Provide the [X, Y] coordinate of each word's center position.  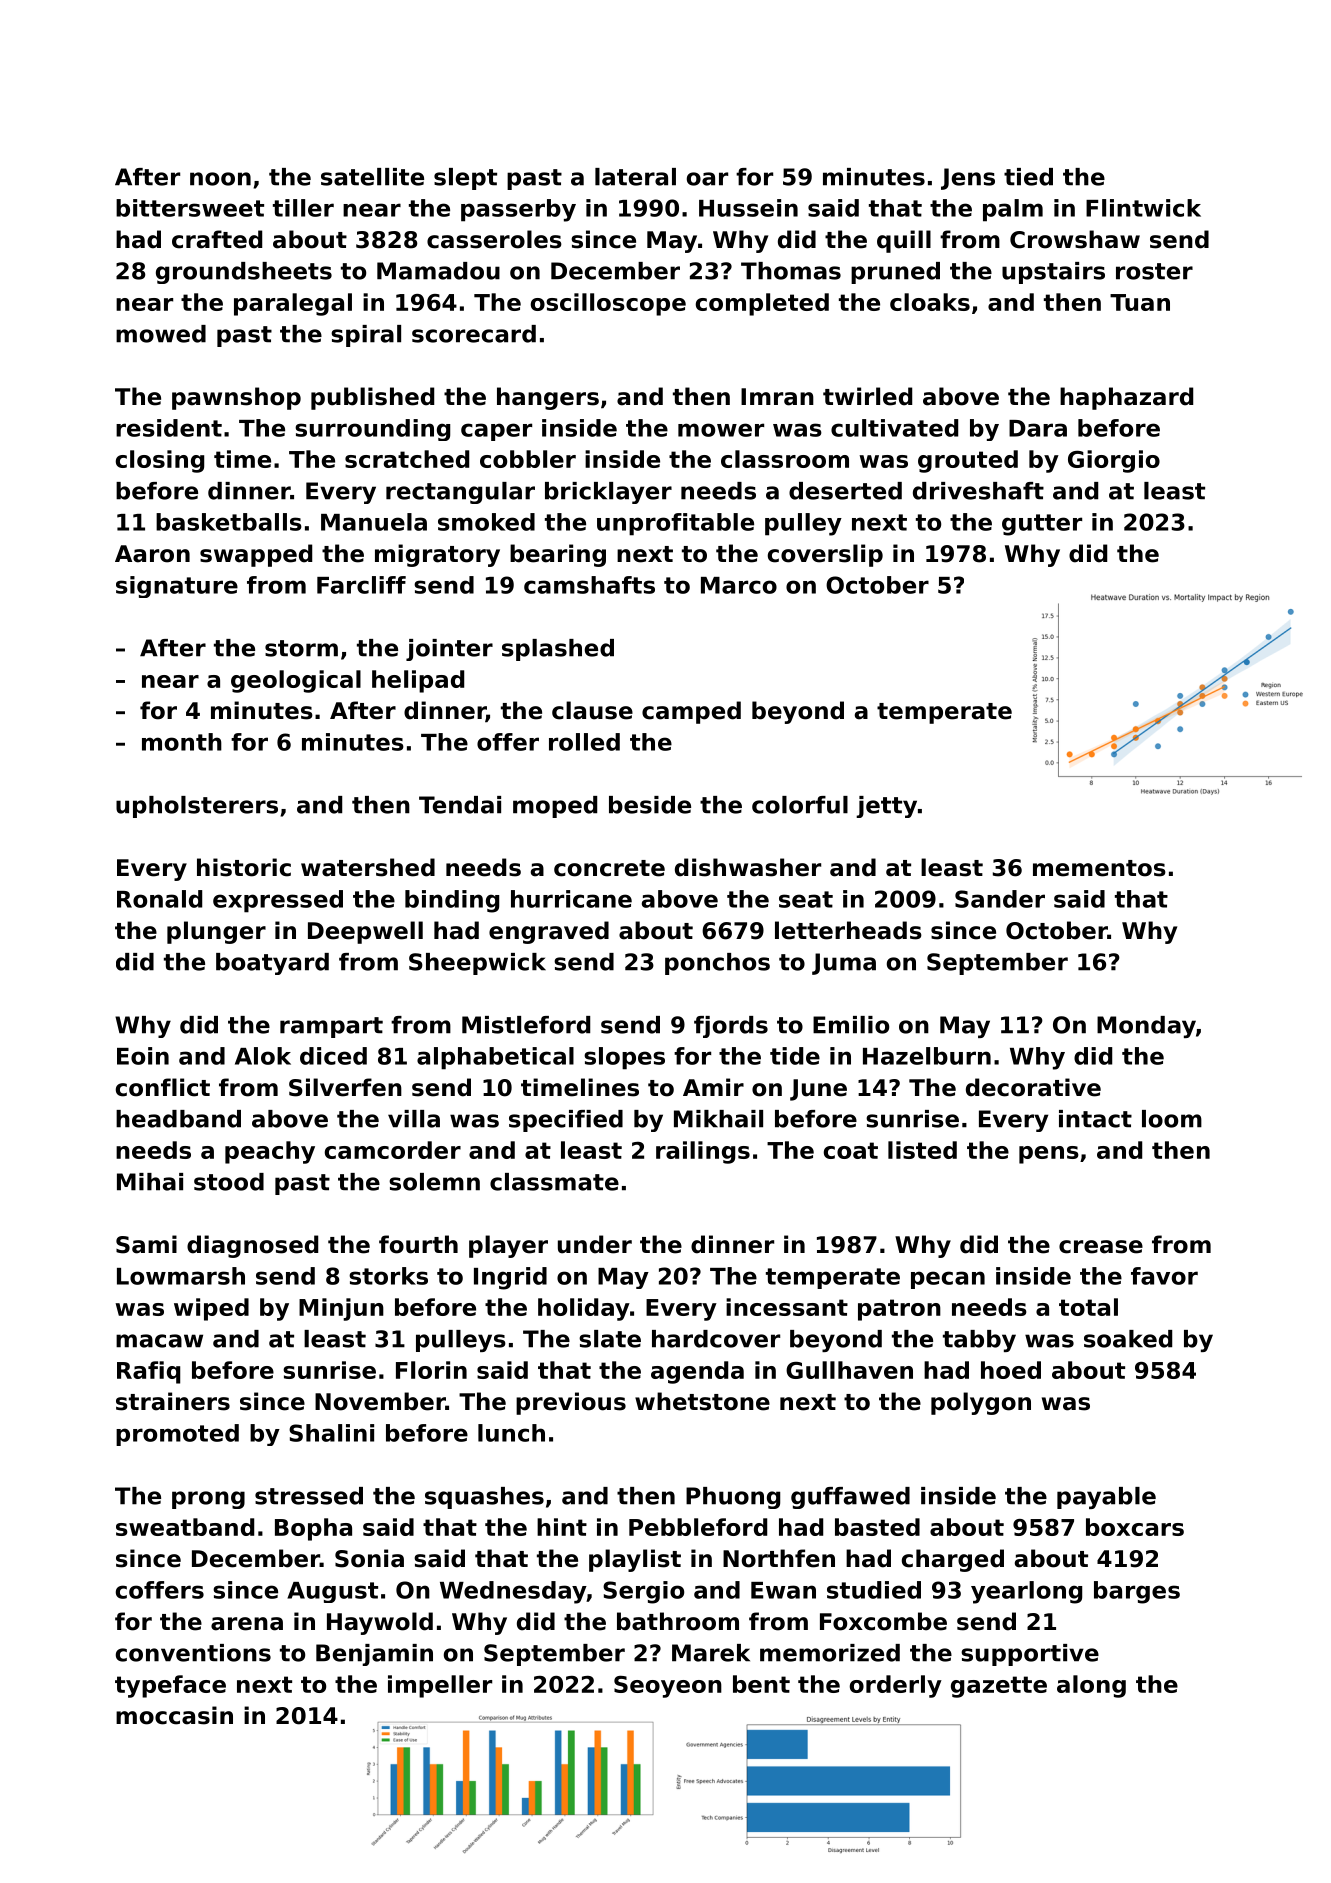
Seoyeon [668, 1687]
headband [178, 1119]
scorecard [474, 334]
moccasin [174, 1715]
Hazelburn [927, 1056]
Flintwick [1143, 208]
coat [851, 1150]
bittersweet [190, 208]
